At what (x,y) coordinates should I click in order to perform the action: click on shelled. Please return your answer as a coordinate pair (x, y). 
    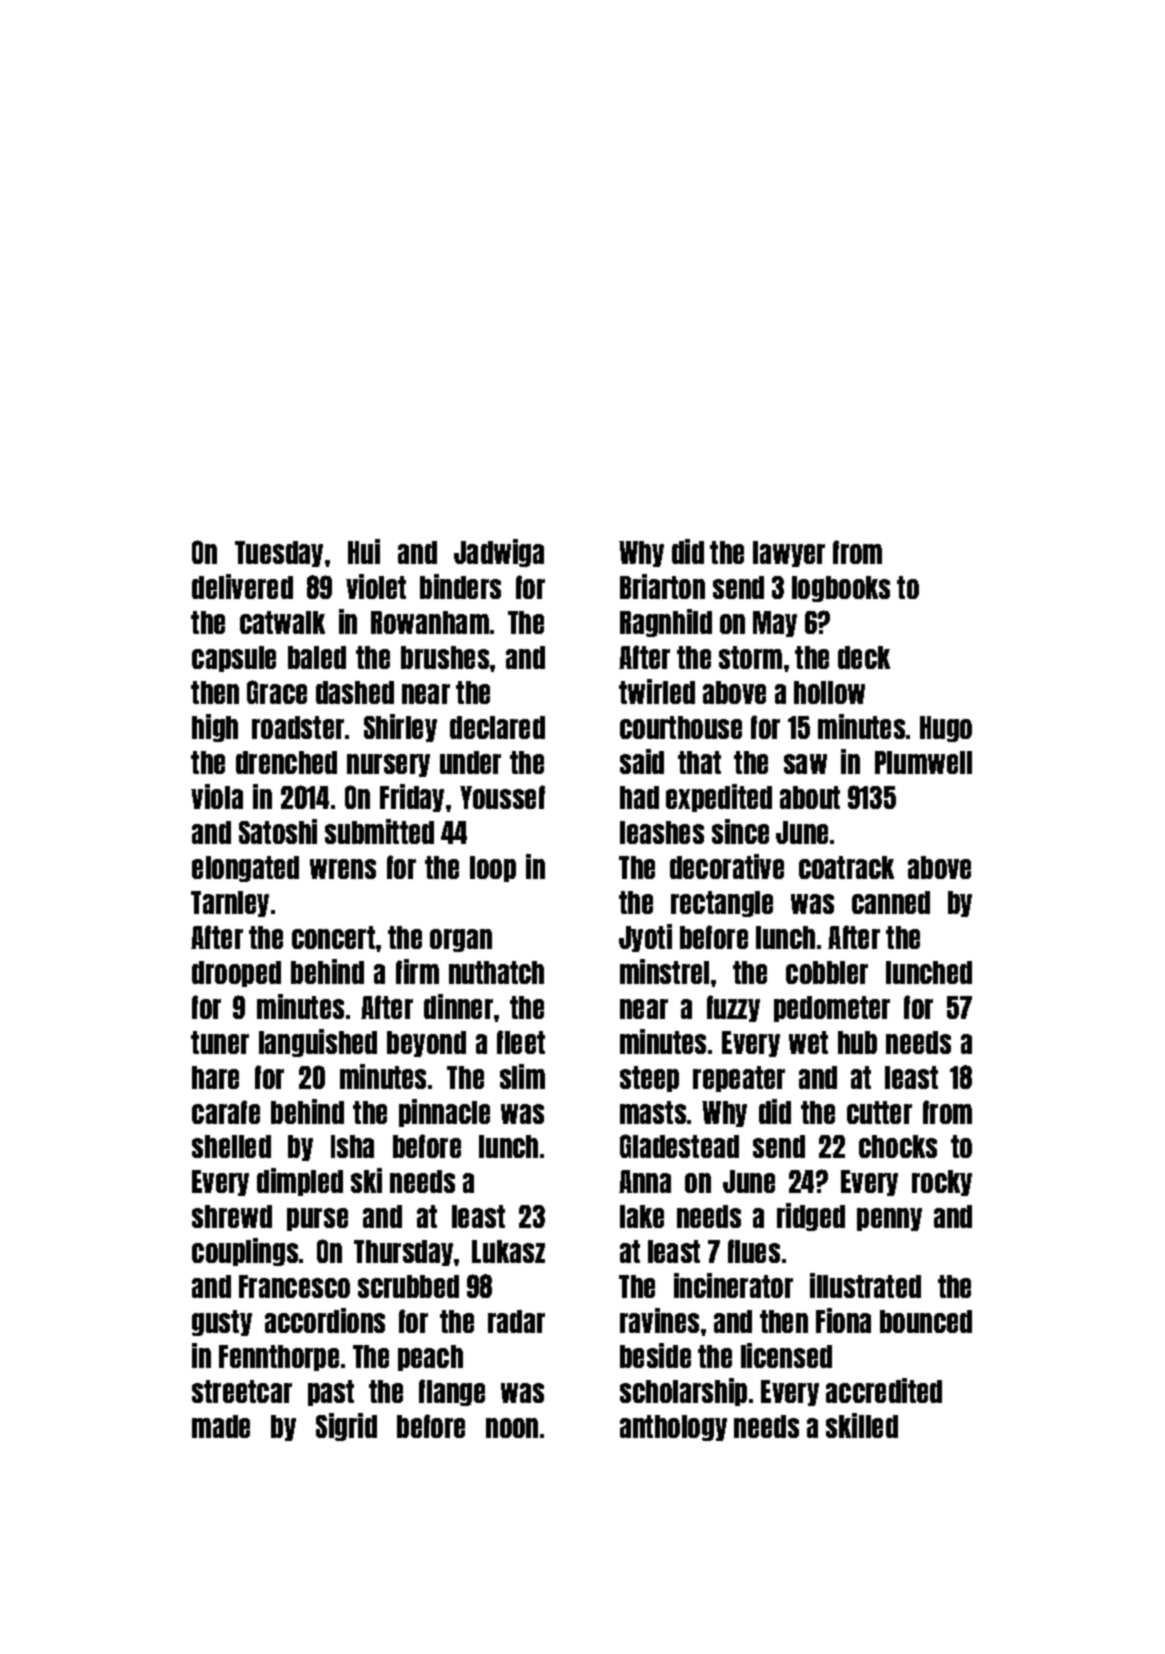
    Looking at the image, I should click on (231, 1146).
